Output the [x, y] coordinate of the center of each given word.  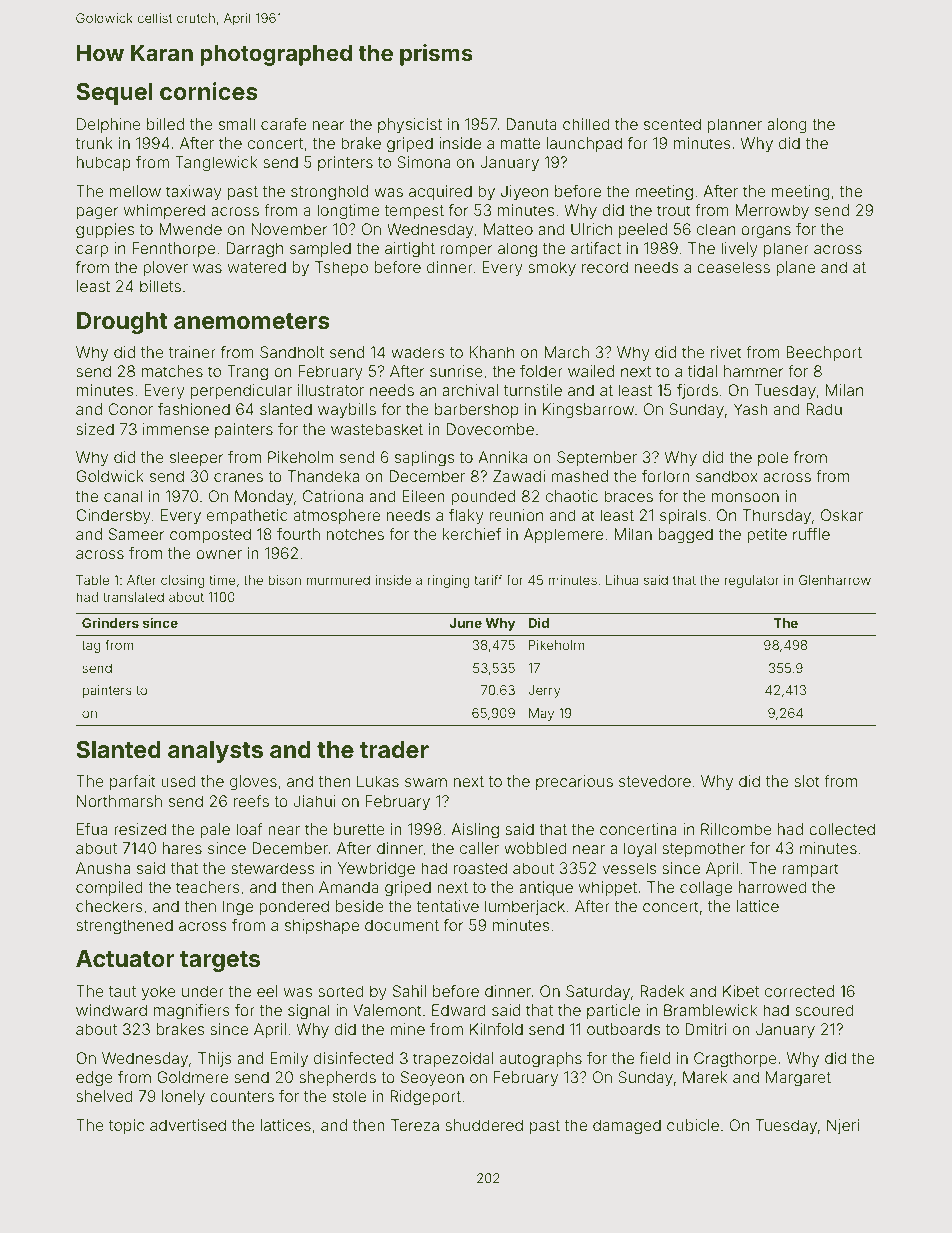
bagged [686, 536]
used [178, 781]
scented [672, 124]
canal [123, 496]
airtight [410, 250]
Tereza [415, 1125]
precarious [574, 782]
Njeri [843, 1126]
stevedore [655, 781]
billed [165, 124]
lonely [183, 1098]
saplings [424, 459]
